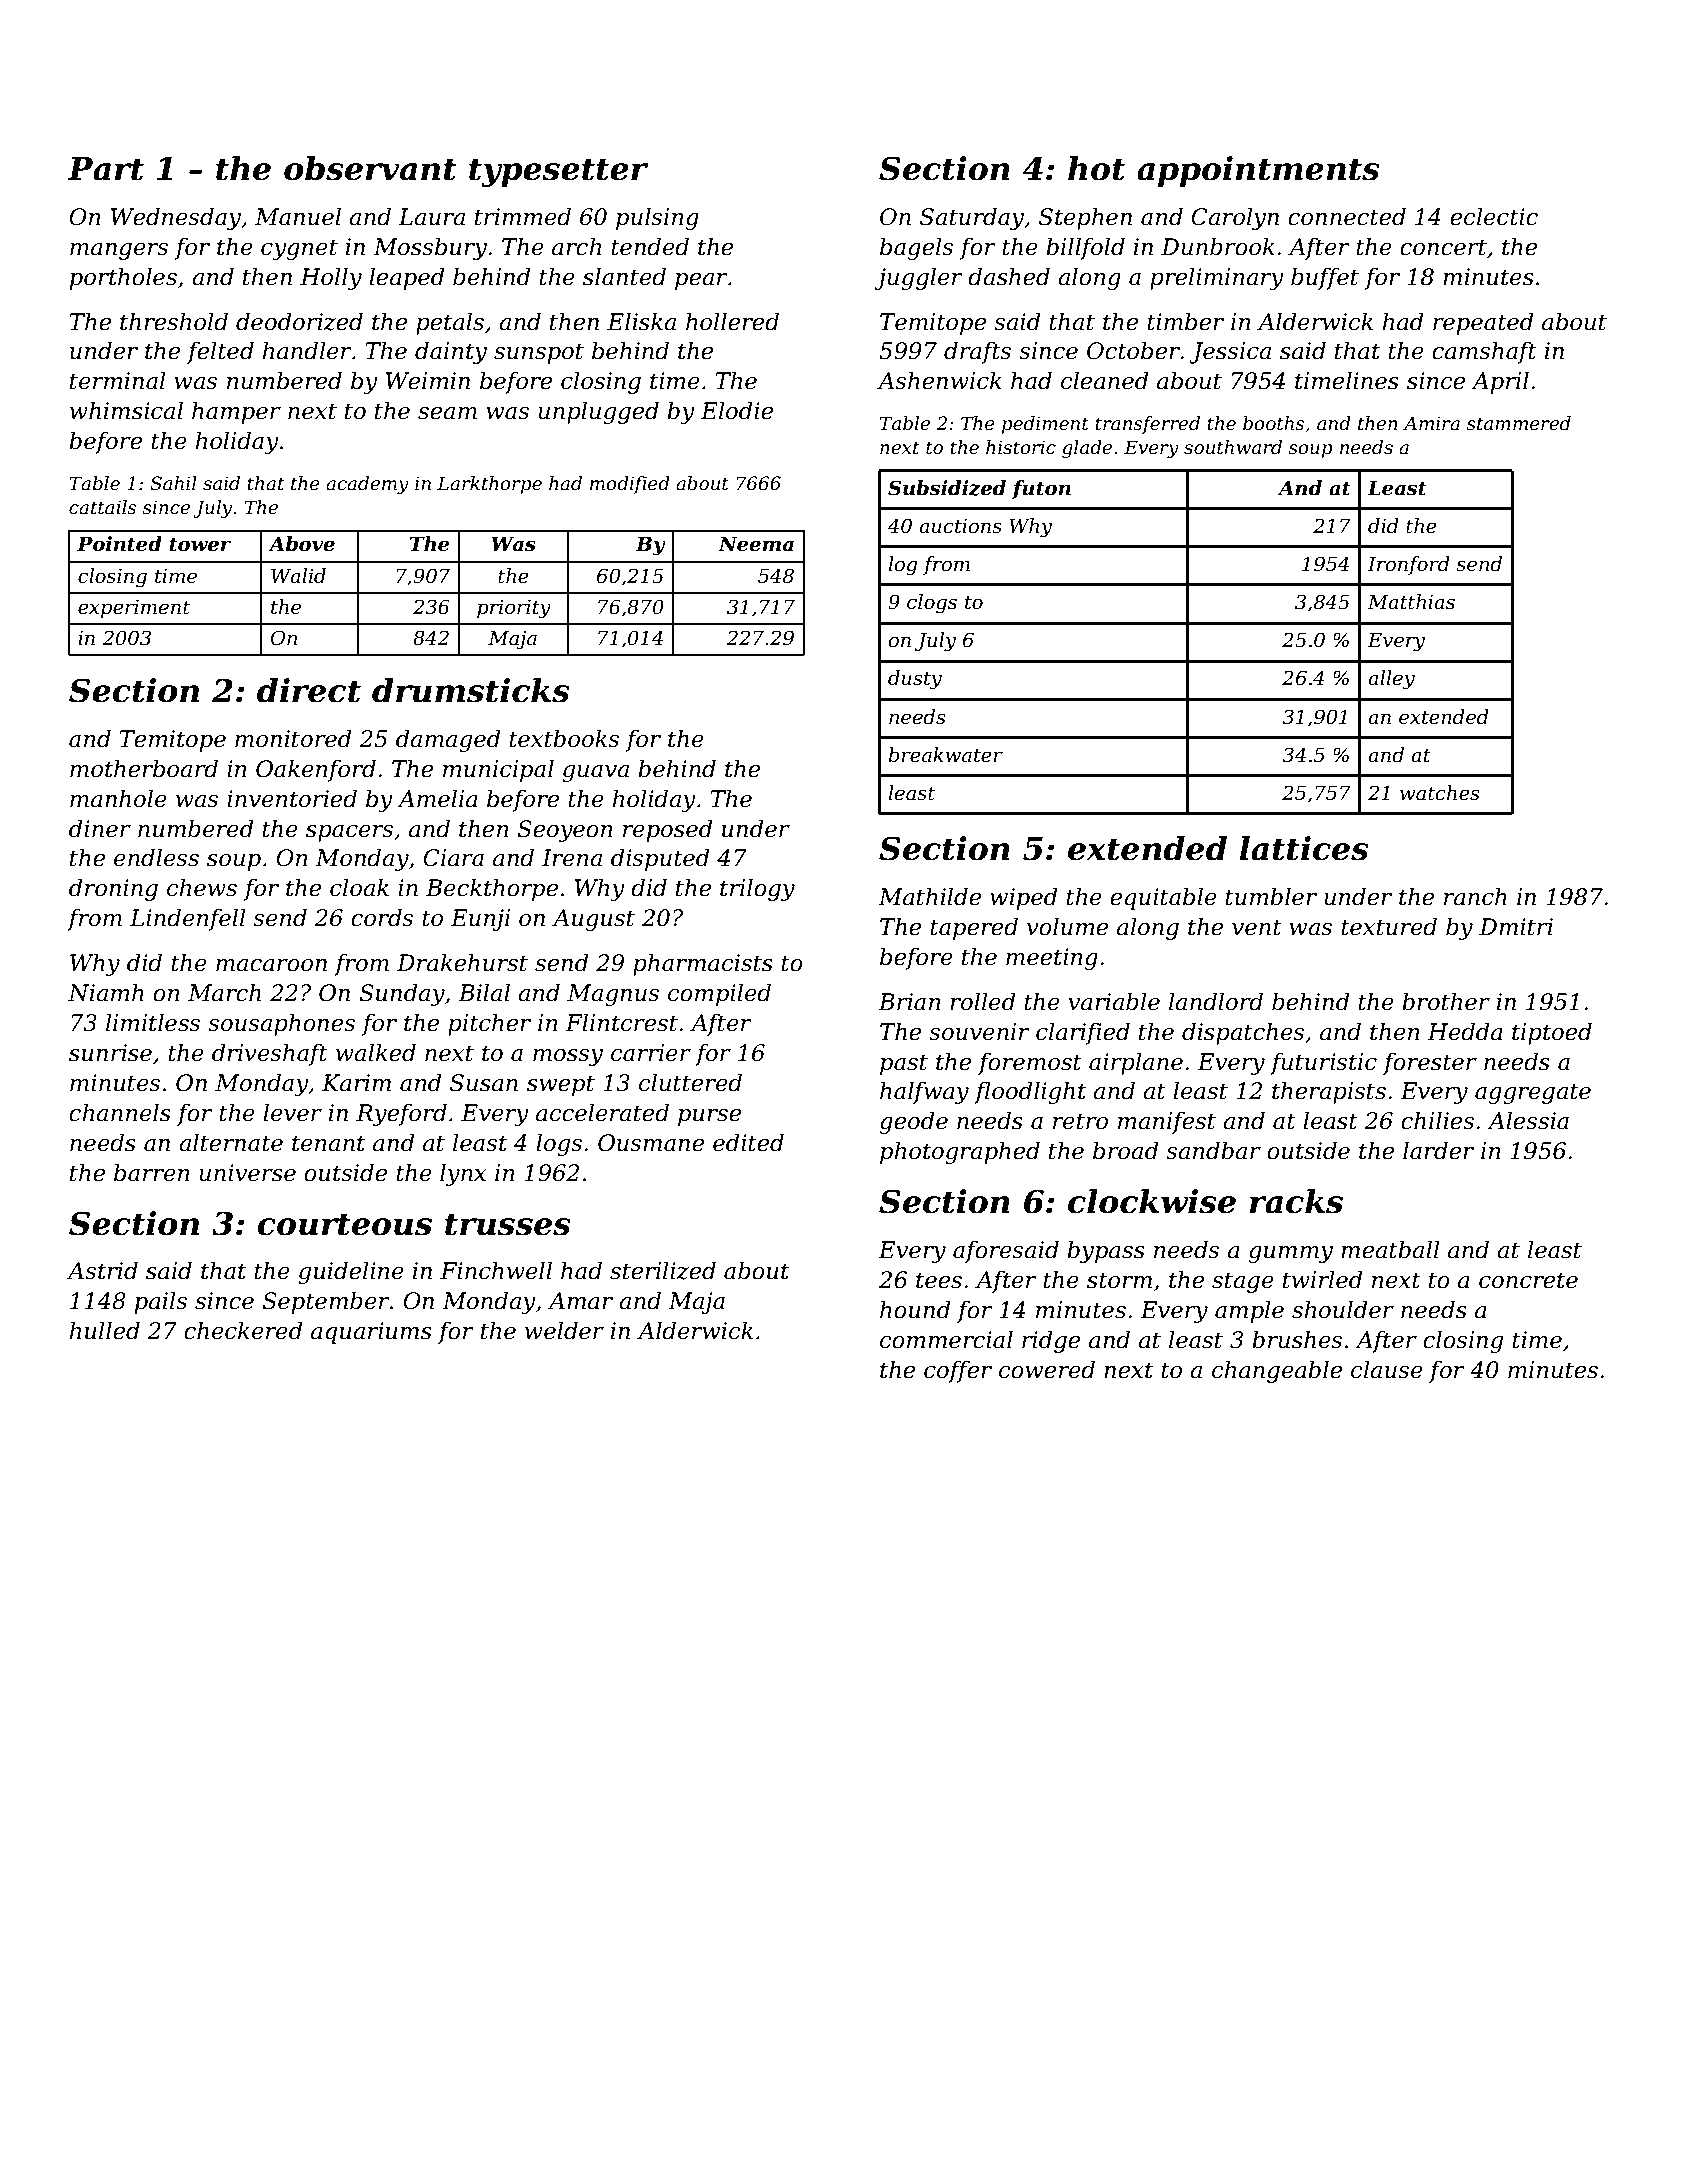 The height and width of the document is (2178, 1683). What do you see at coordinates (946, 755) in the document?
I see `breakwater` at bounding box center [946, 755].
